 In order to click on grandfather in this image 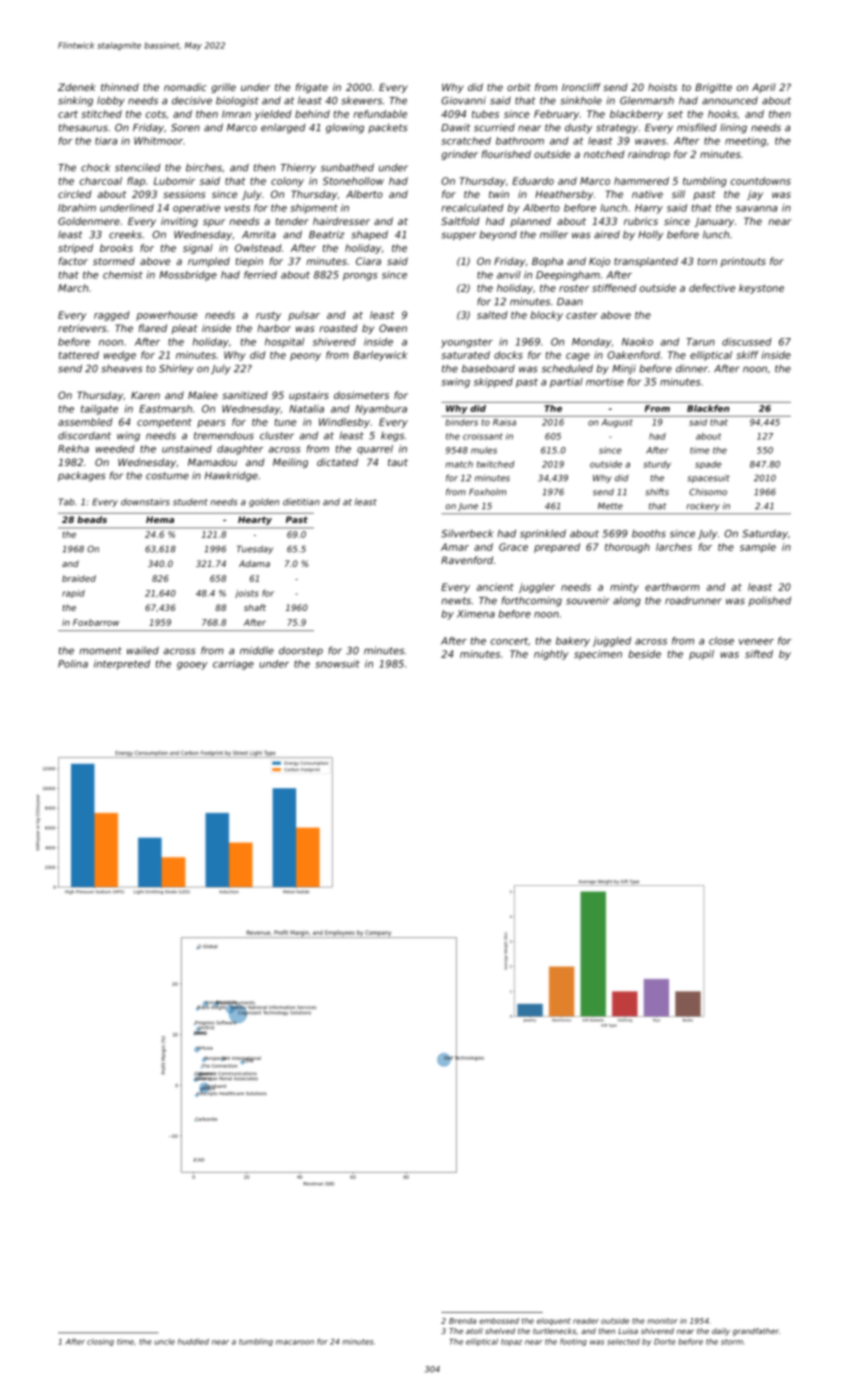, I will do `click(756, 1332)`.
